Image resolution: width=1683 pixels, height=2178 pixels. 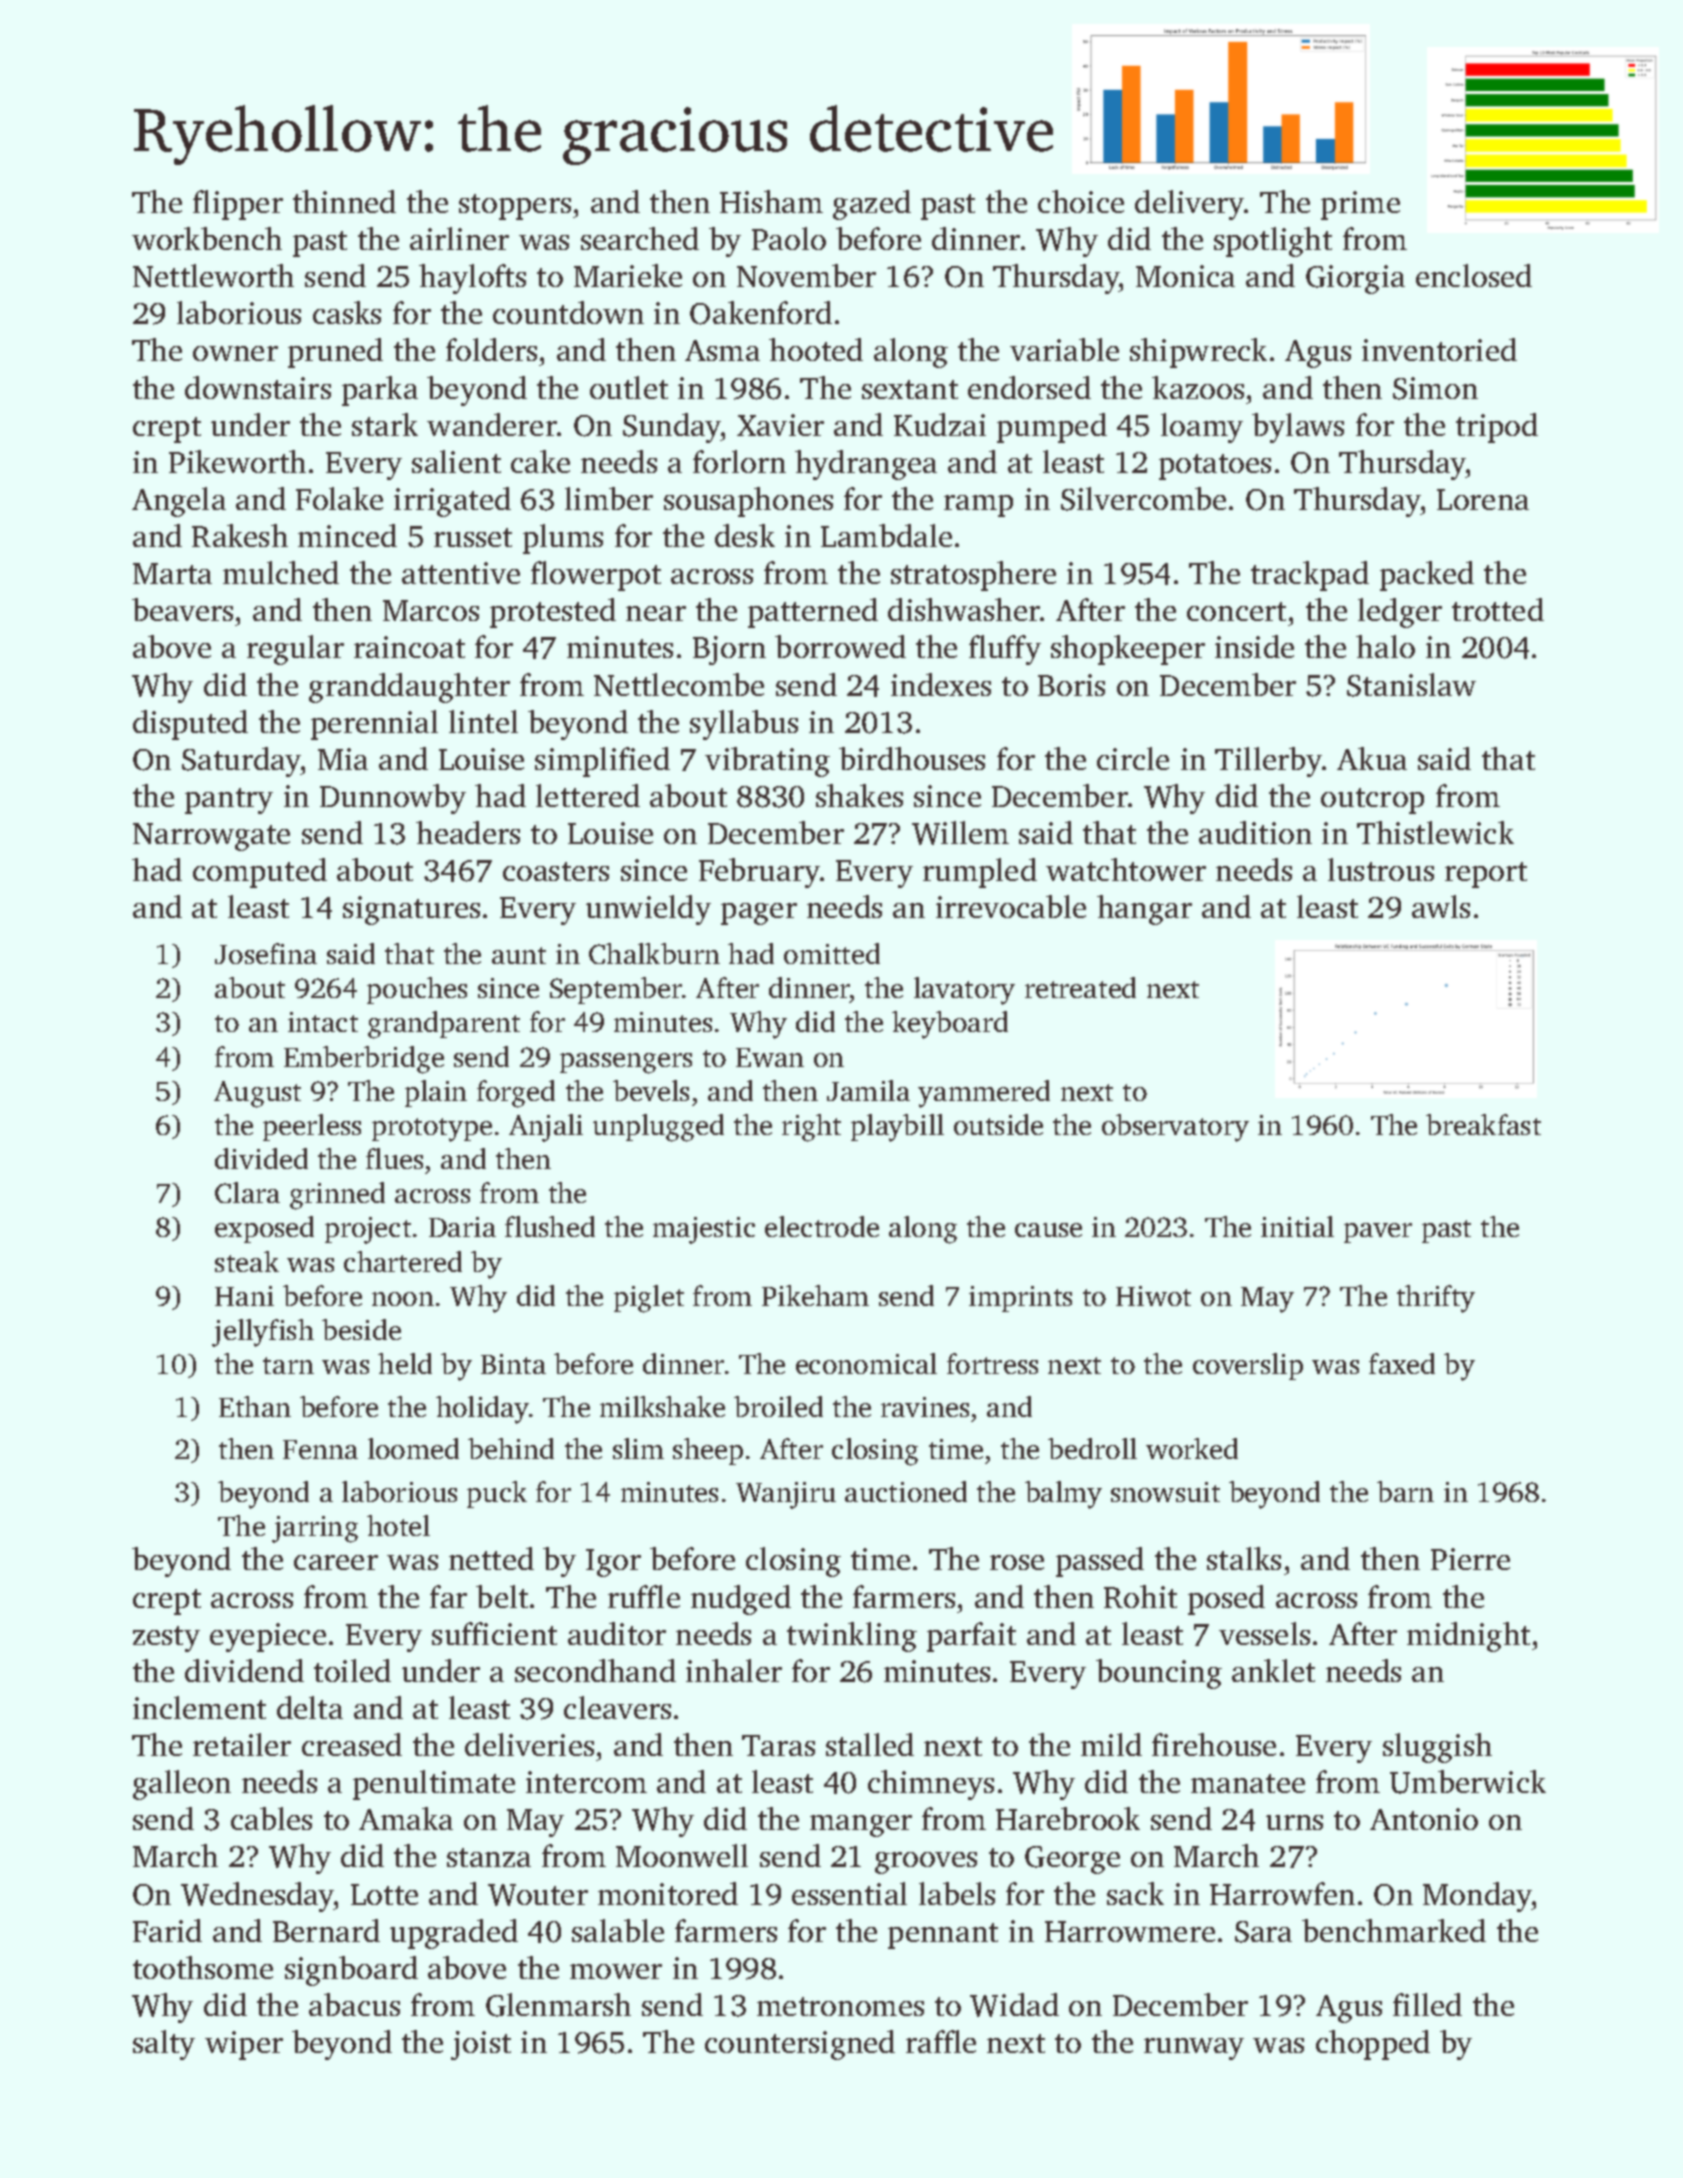 What do you see at coordinates (1081, 201) in the document?
I see `choice` at bounding box center [1081, 201].
